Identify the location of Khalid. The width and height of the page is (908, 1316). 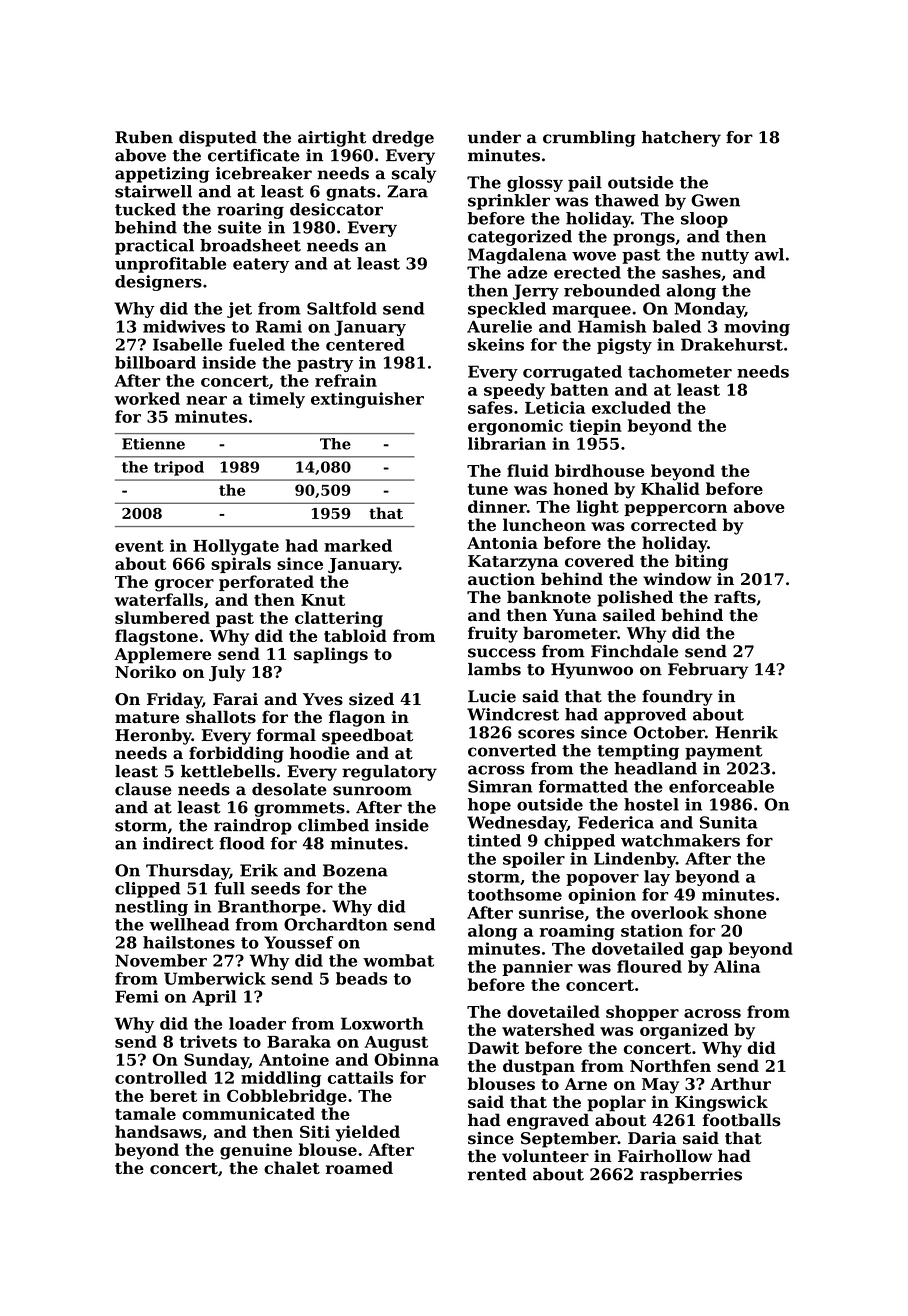
(670, 488).
